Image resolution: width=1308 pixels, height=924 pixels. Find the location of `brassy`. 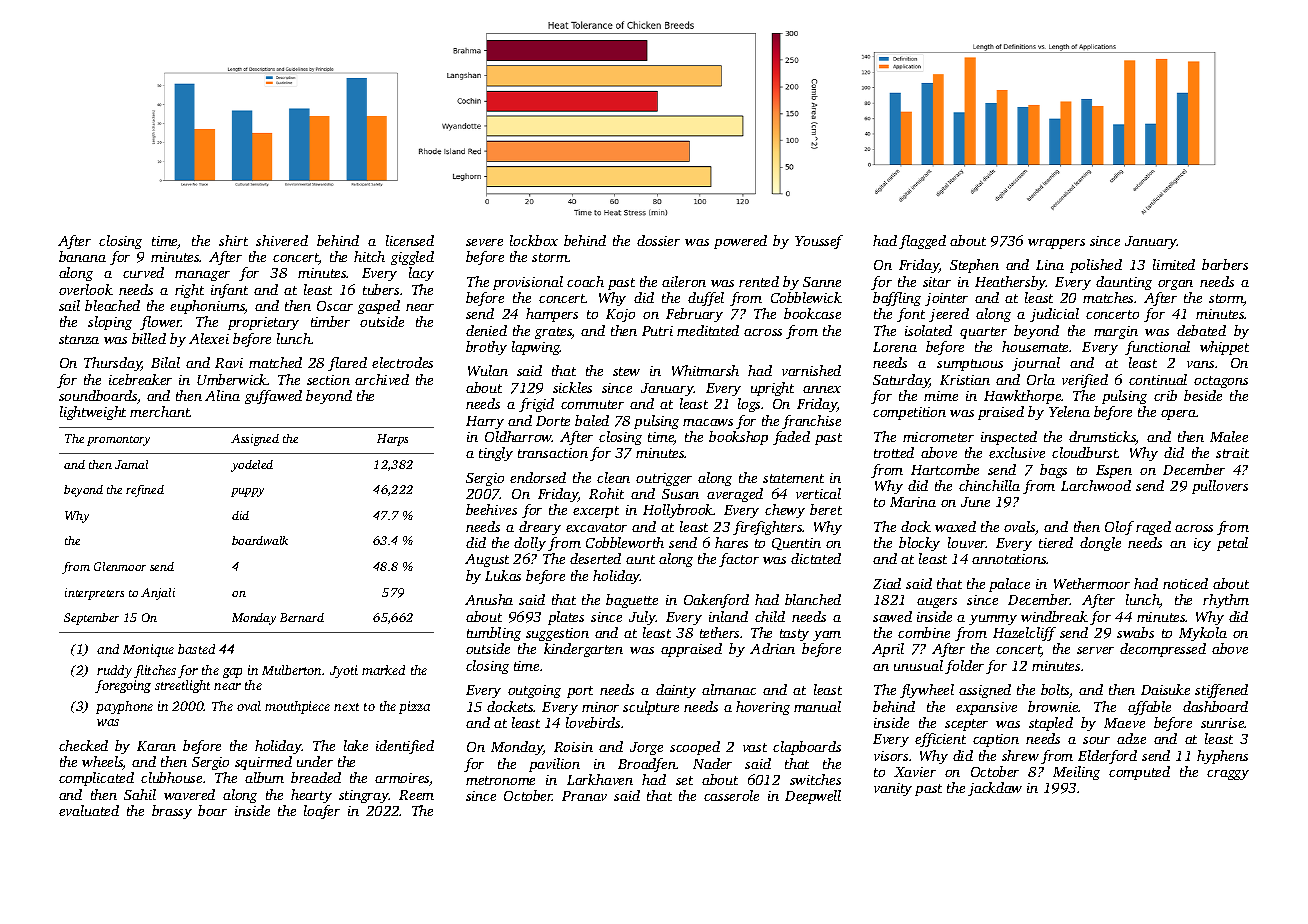

brassy is located at coordinates (172, 812).
